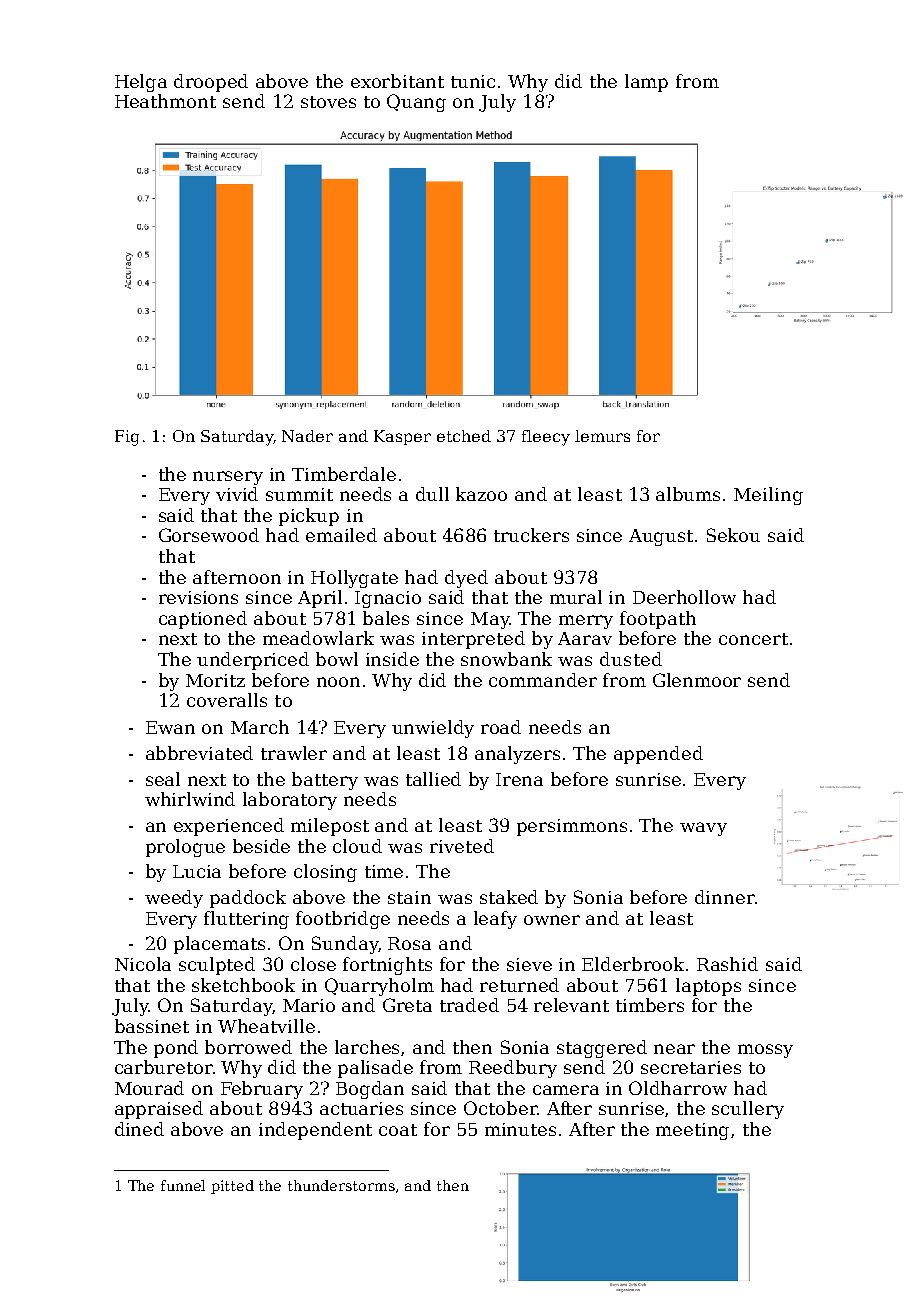  Describe the element at coordinates (143, 964) in the document. I see `Nicola` at that location.
